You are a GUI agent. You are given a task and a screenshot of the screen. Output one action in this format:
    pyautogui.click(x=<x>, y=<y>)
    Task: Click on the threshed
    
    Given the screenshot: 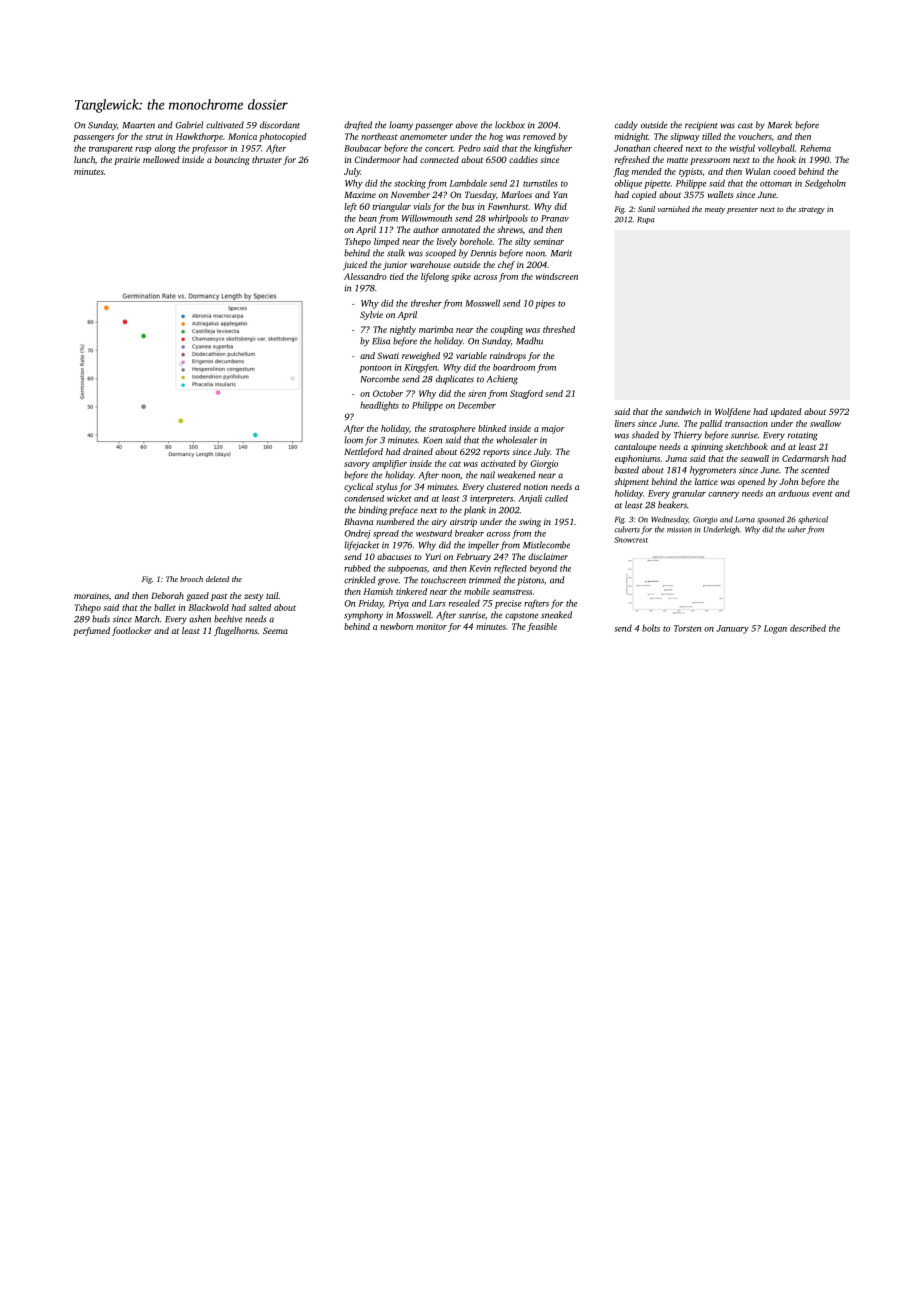 What is the action you would take?
    pyautogui.click(x=559, y=329)
